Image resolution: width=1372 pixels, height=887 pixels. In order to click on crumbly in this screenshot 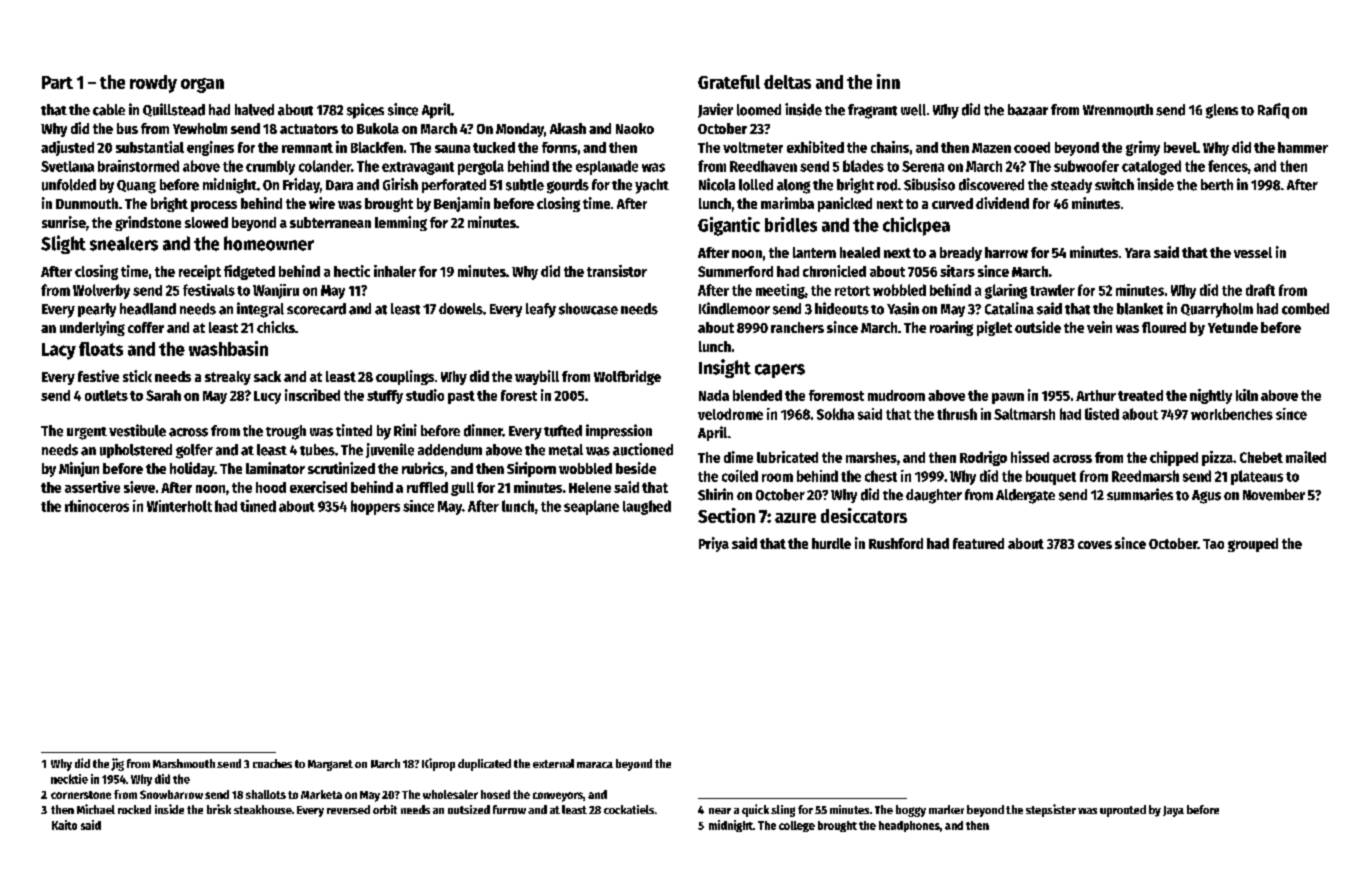, I will do `click(270, 167)`.
